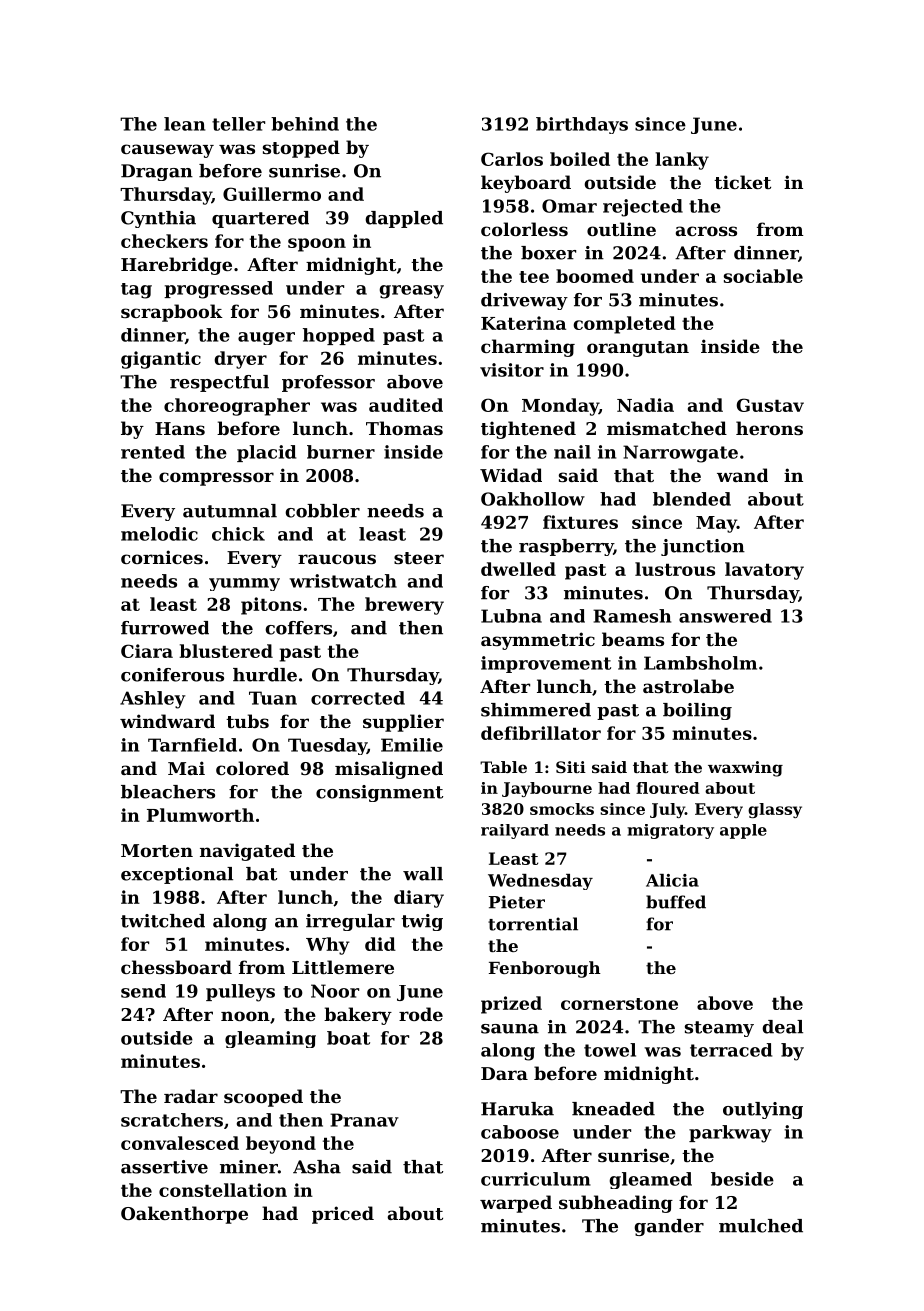 The height and width of the screenshot is (1311, 924). I want to click on did, so click(380, 944).
